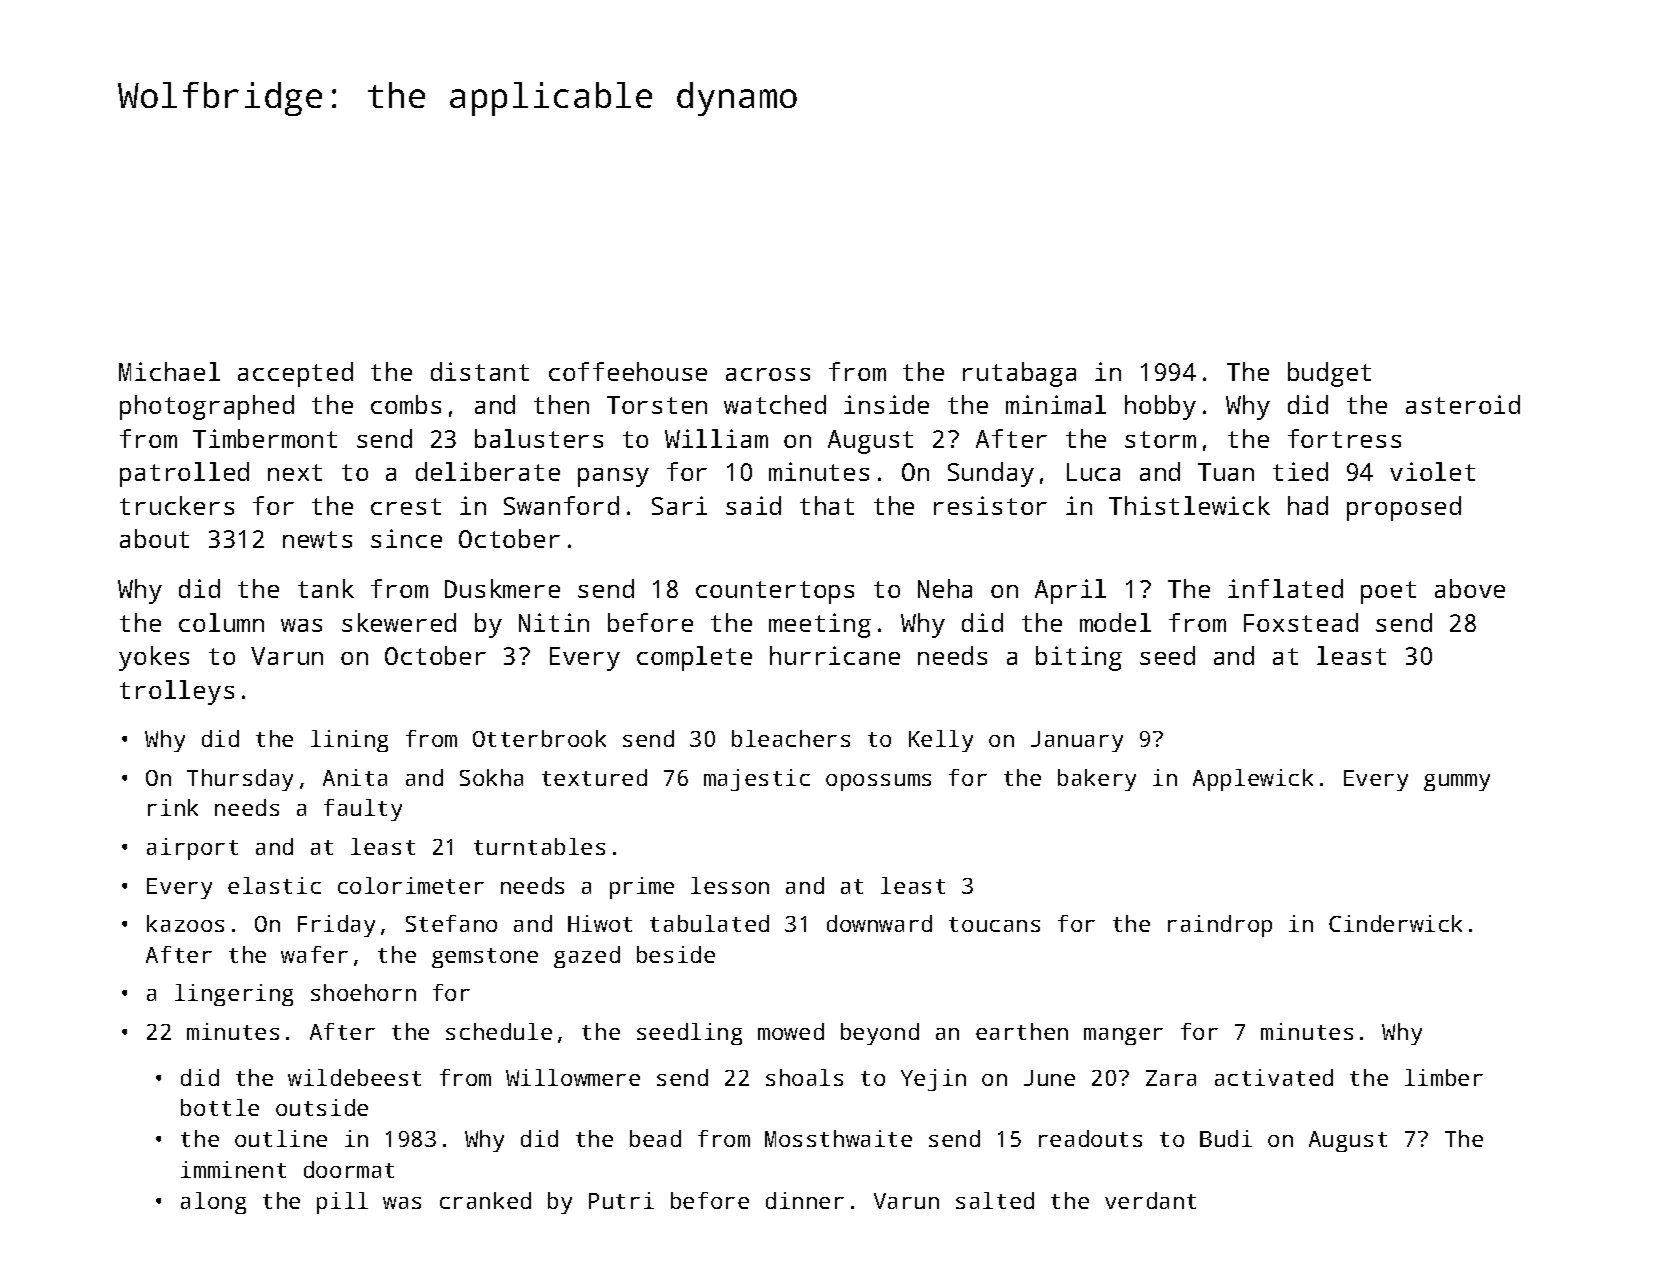  Describe the element at coordinates (173, 807) in the screenshot. I see `rink` at that location.
